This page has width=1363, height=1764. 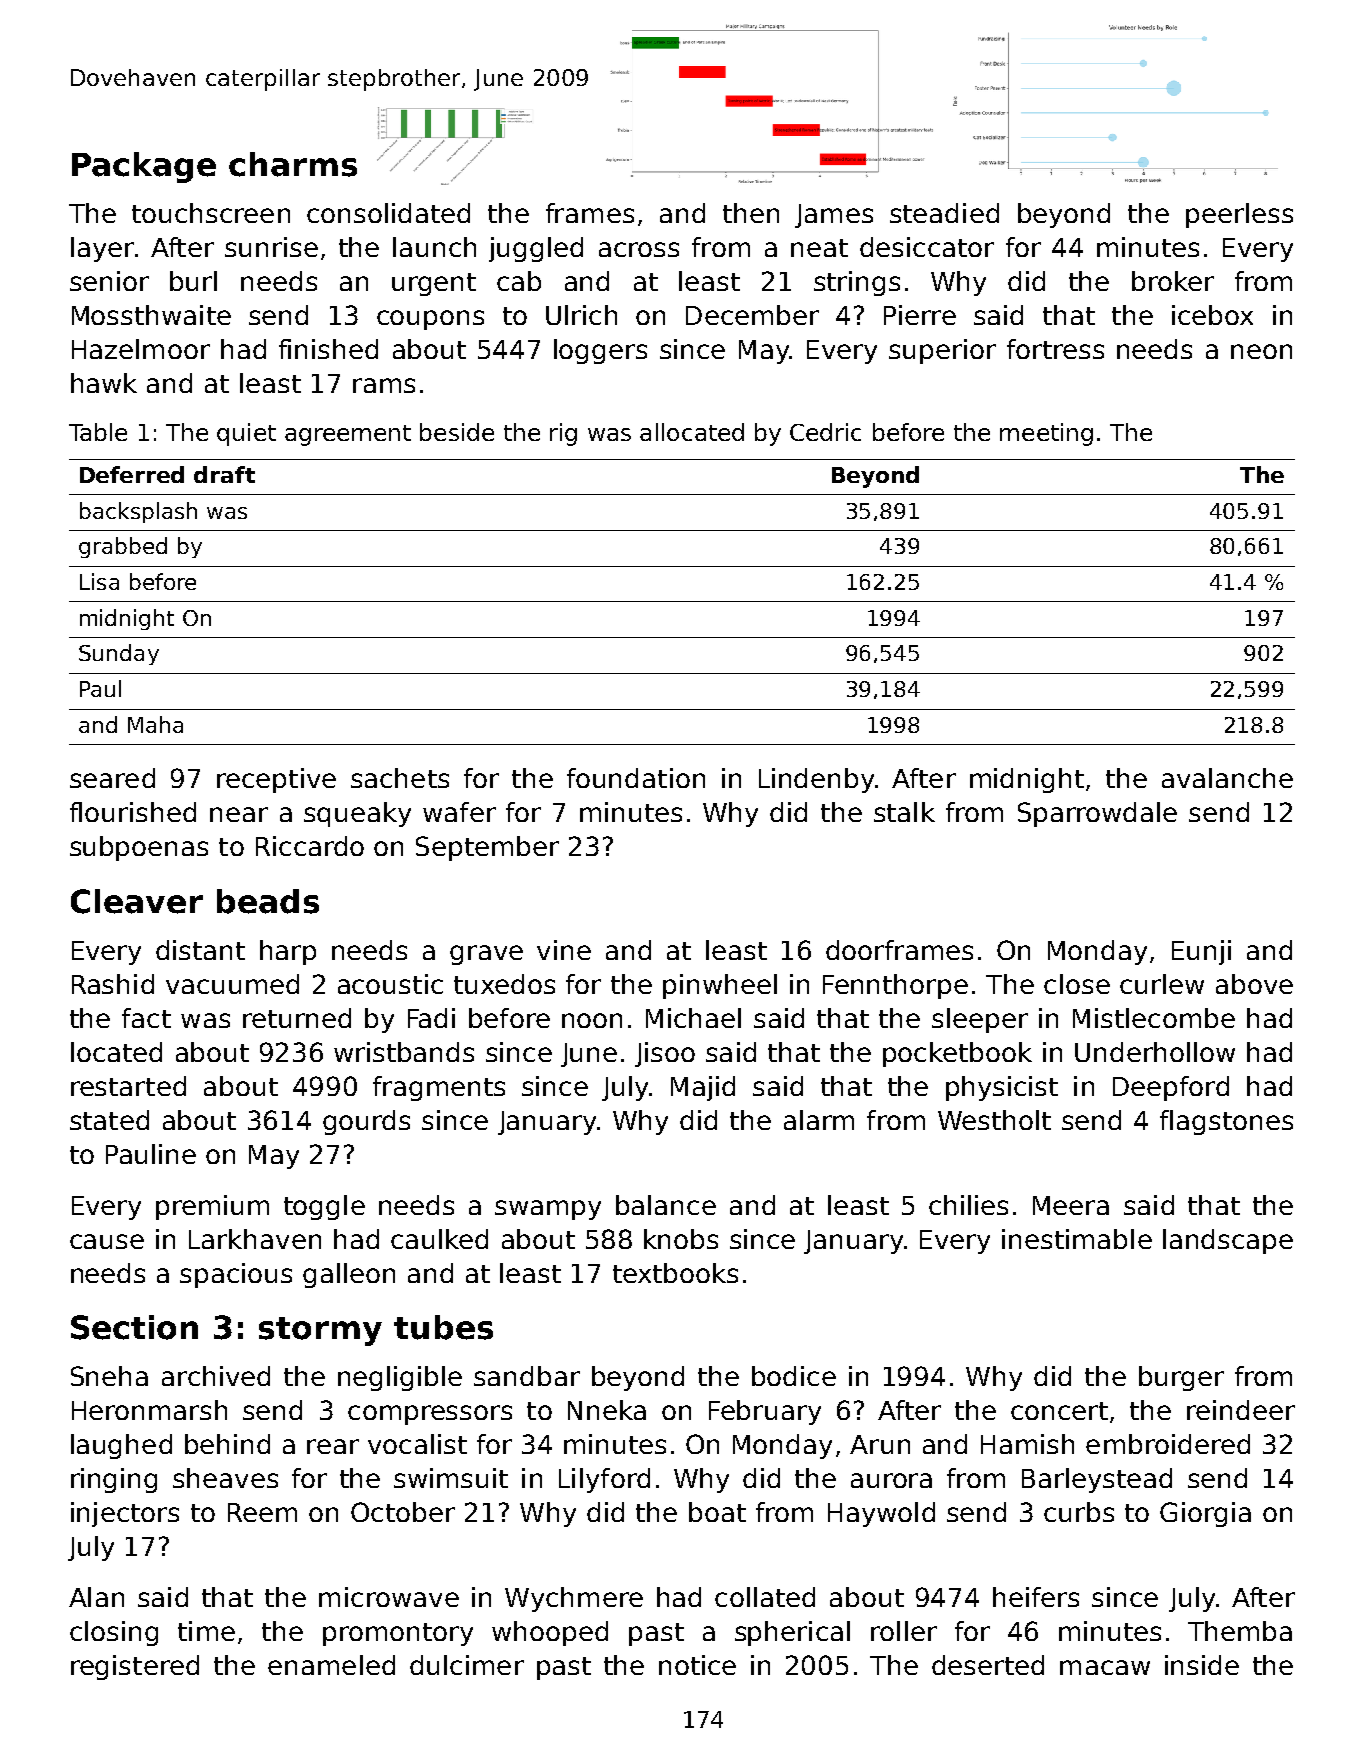 I want to click on concert, so click(x=1059, y=1411).
